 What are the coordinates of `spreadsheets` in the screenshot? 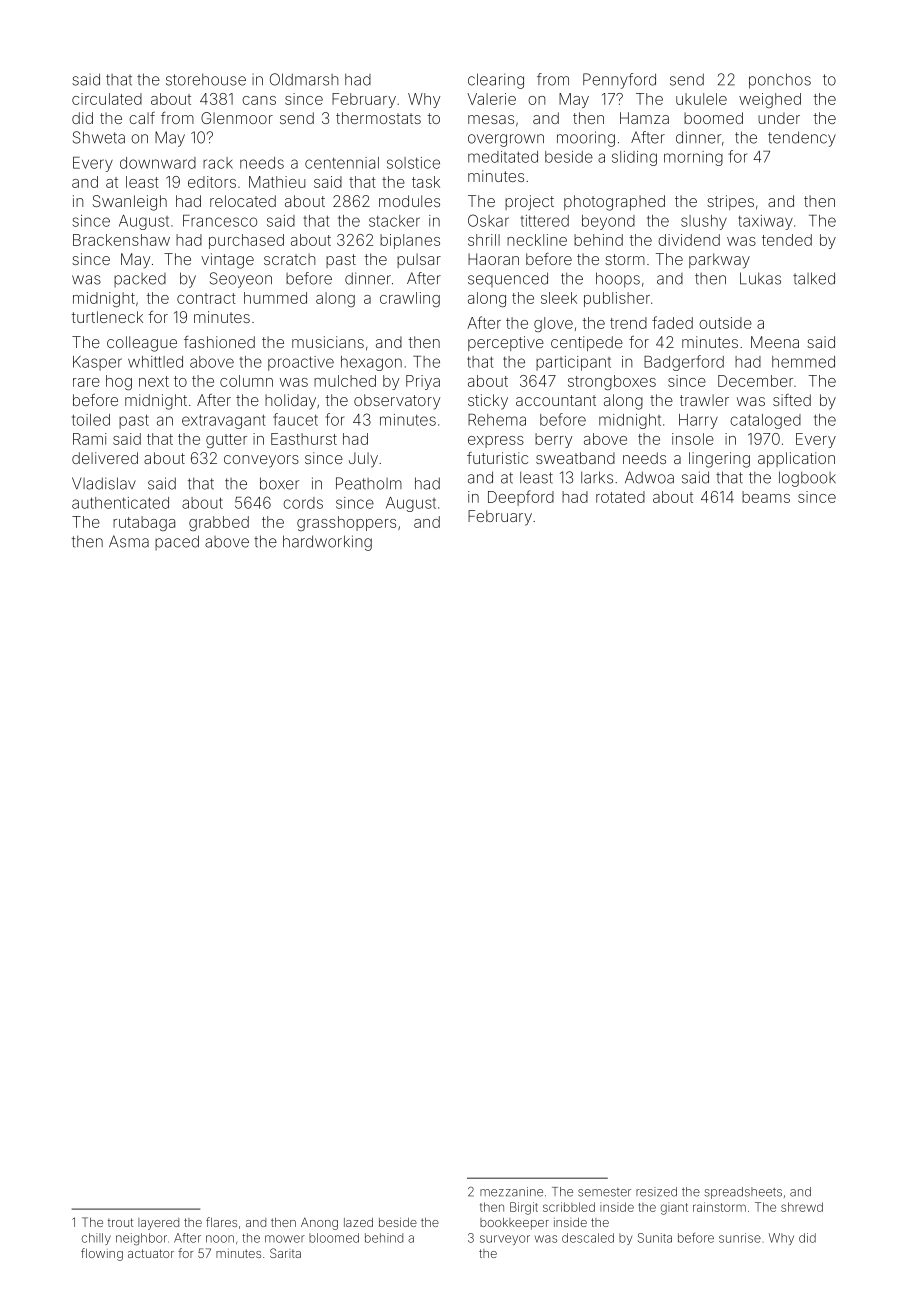 It's located at (743, 1193).
